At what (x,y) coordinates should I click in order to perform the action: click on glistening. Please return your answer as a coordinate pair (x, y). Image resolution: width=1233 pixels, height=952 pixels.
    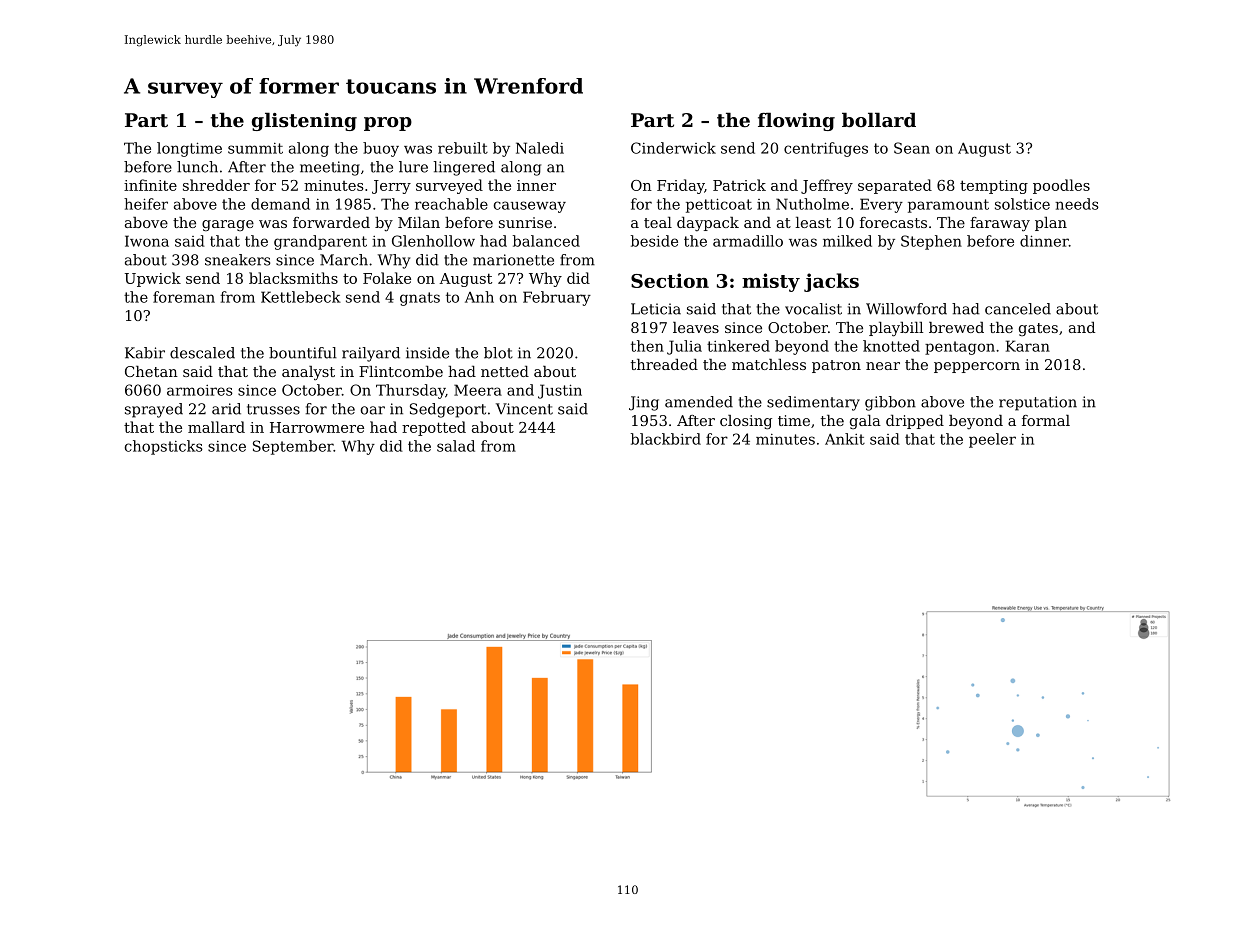
    Looking at the image, I should click on (304, 121).
